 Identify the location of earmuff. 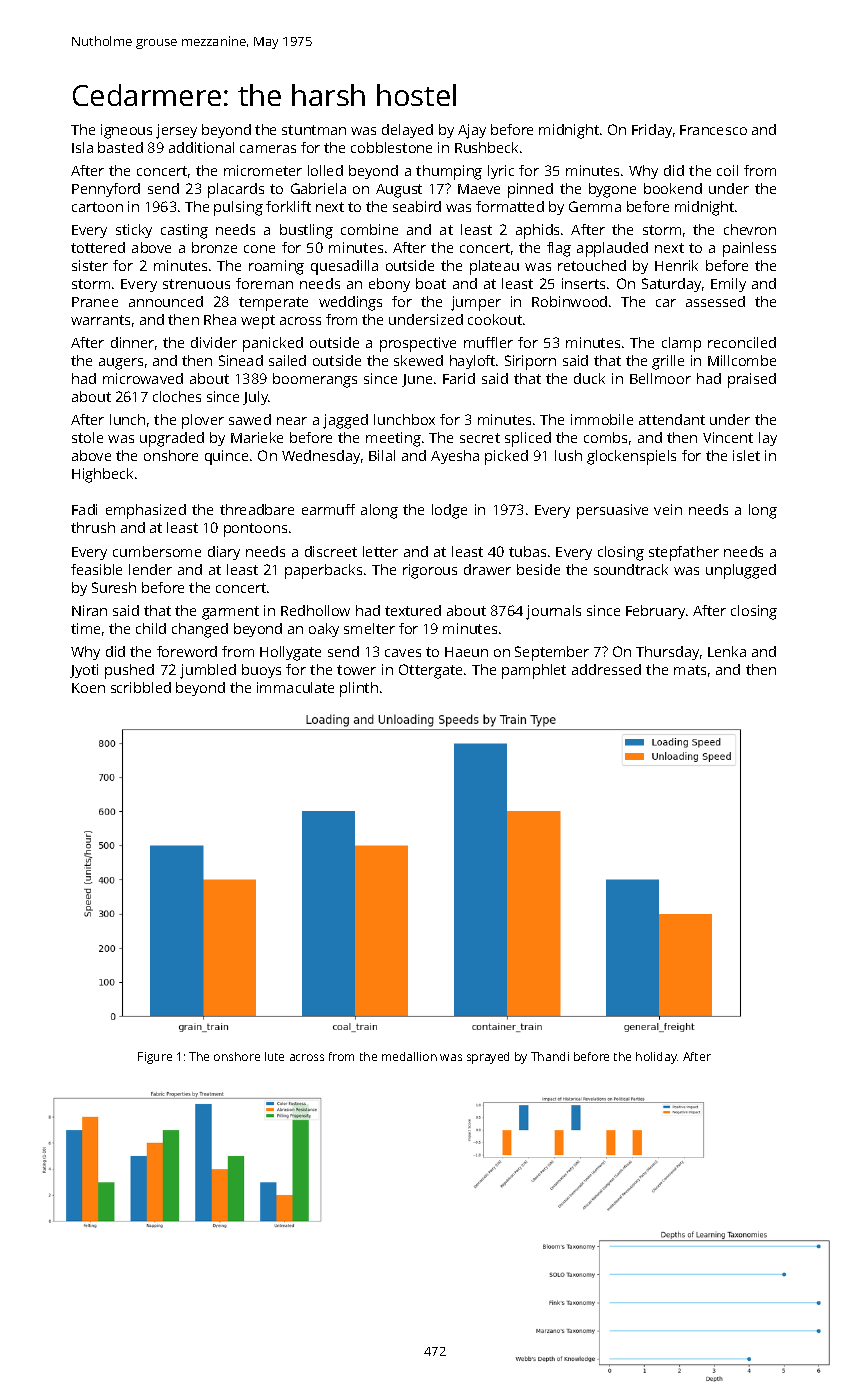
(328, 509).
